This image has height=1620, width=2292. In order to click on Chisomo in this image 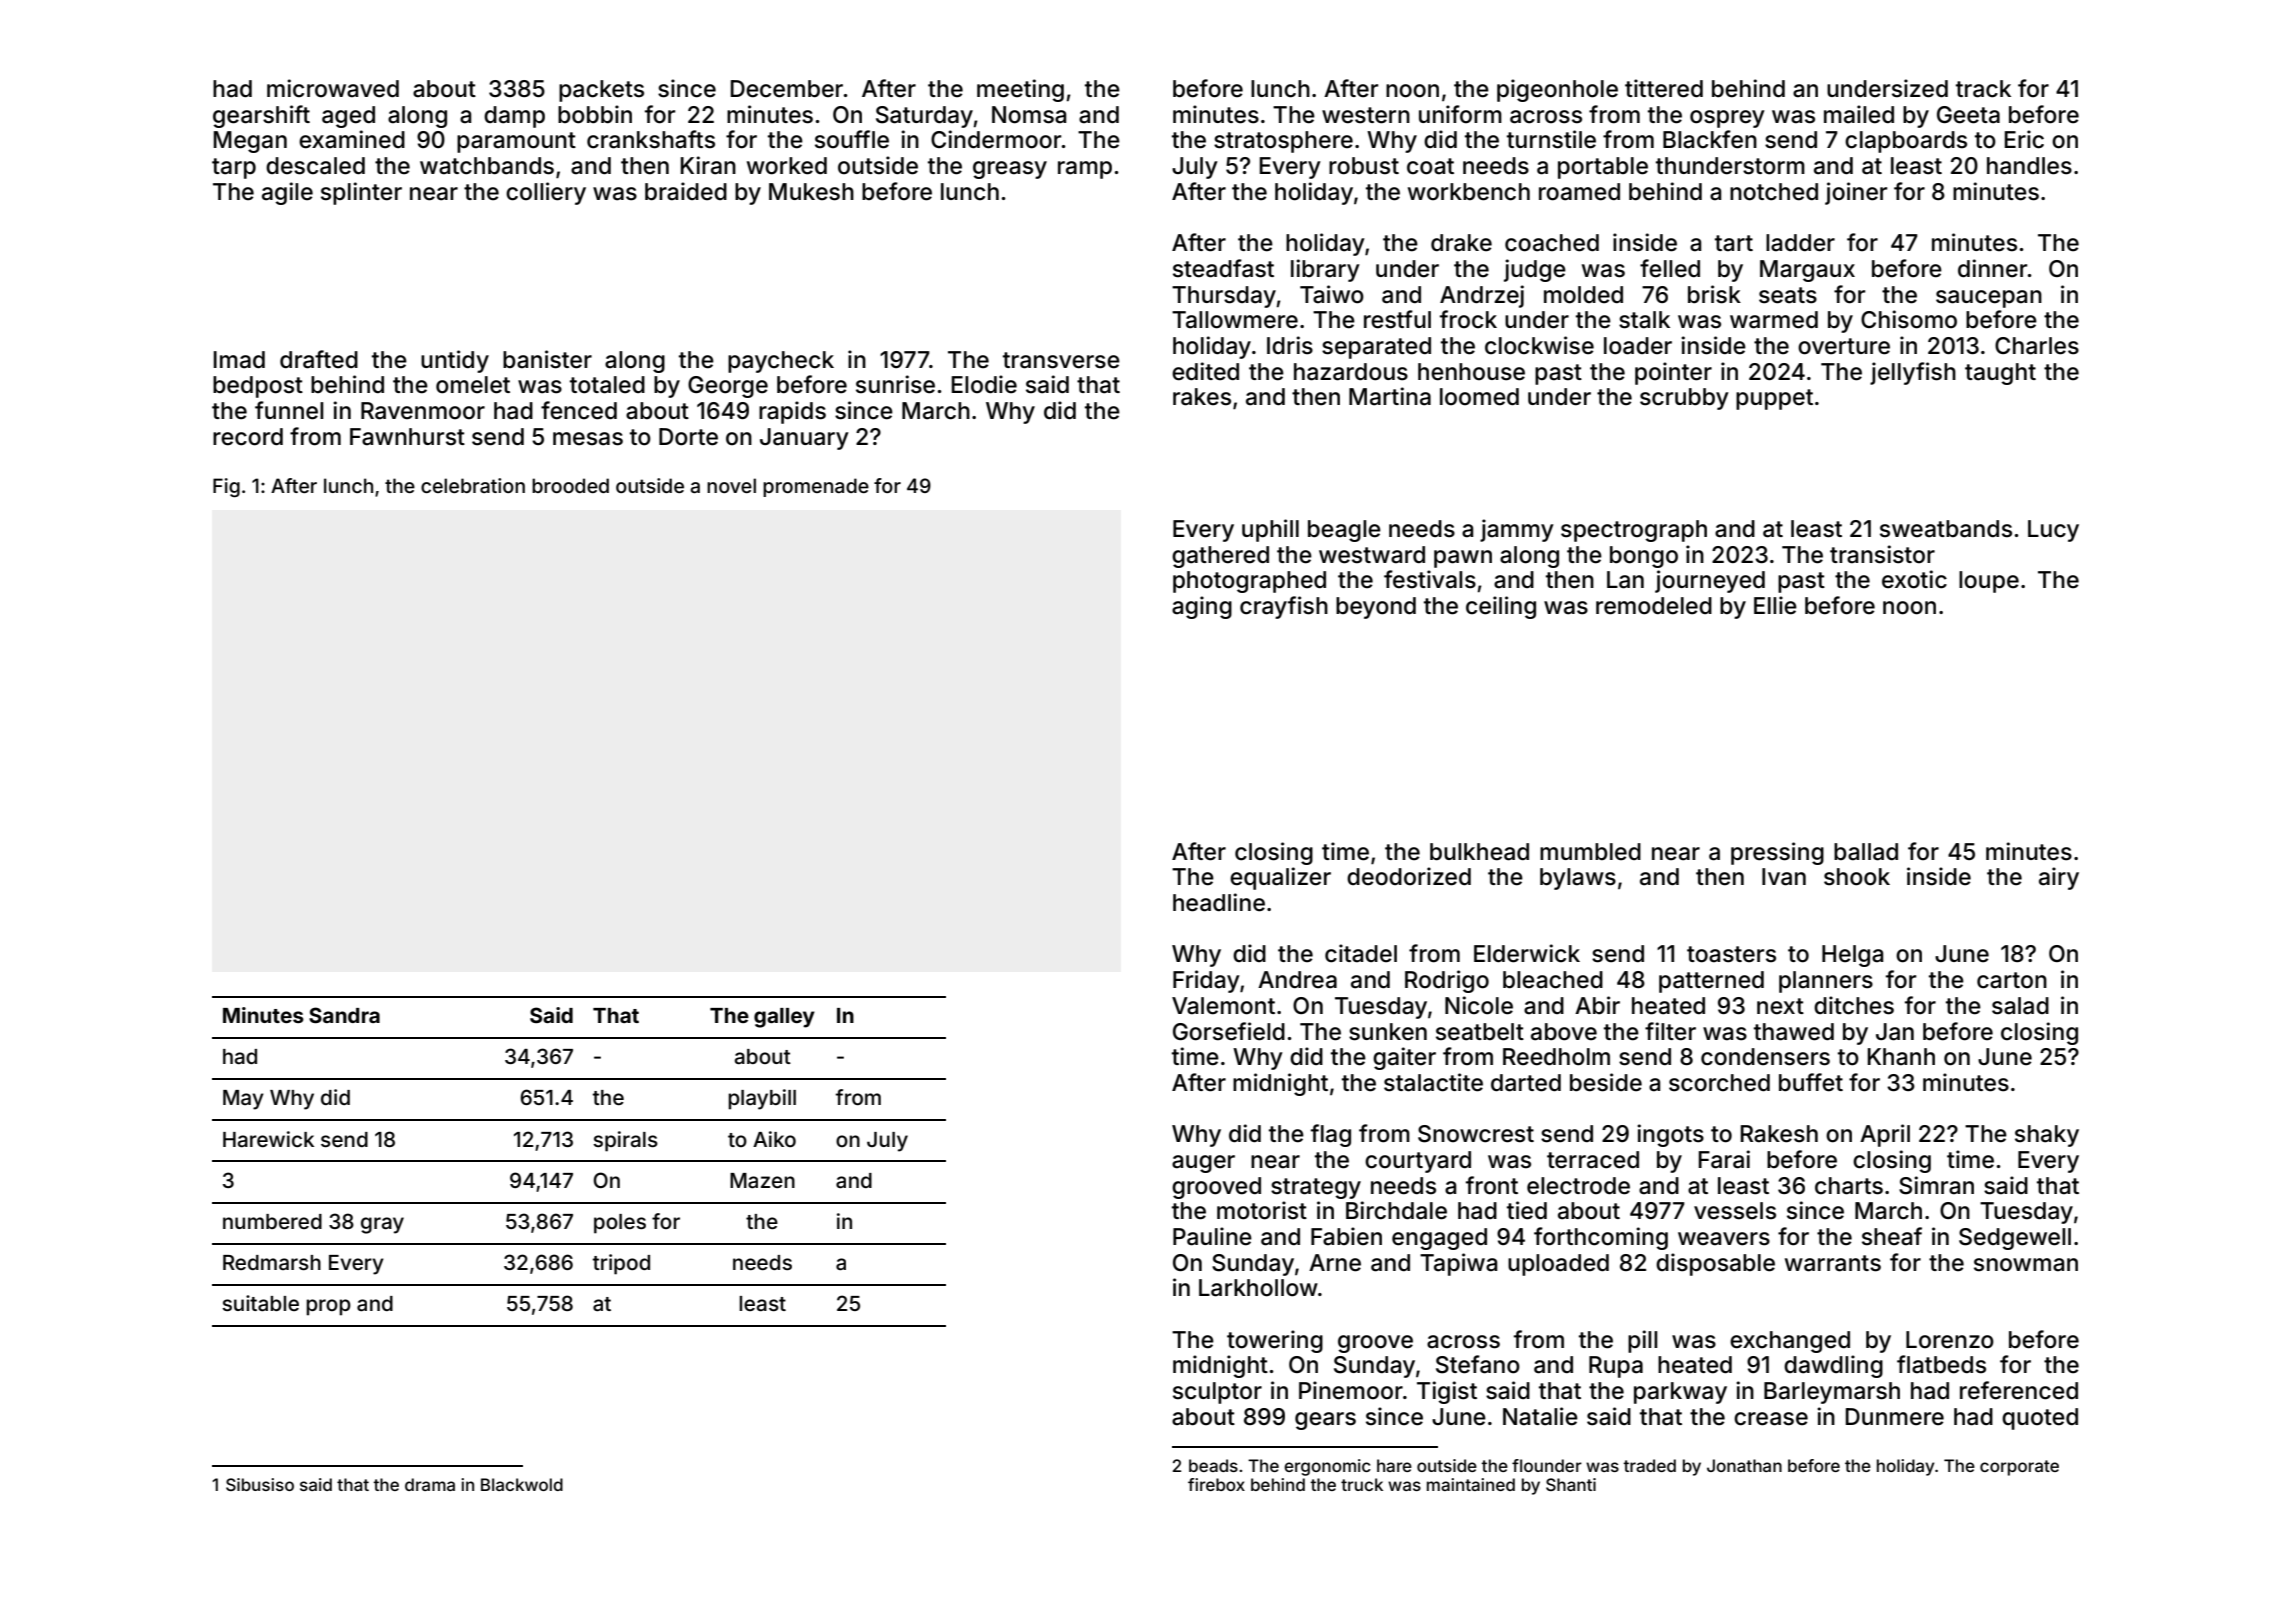, I will do `click(1909, 319)`.
